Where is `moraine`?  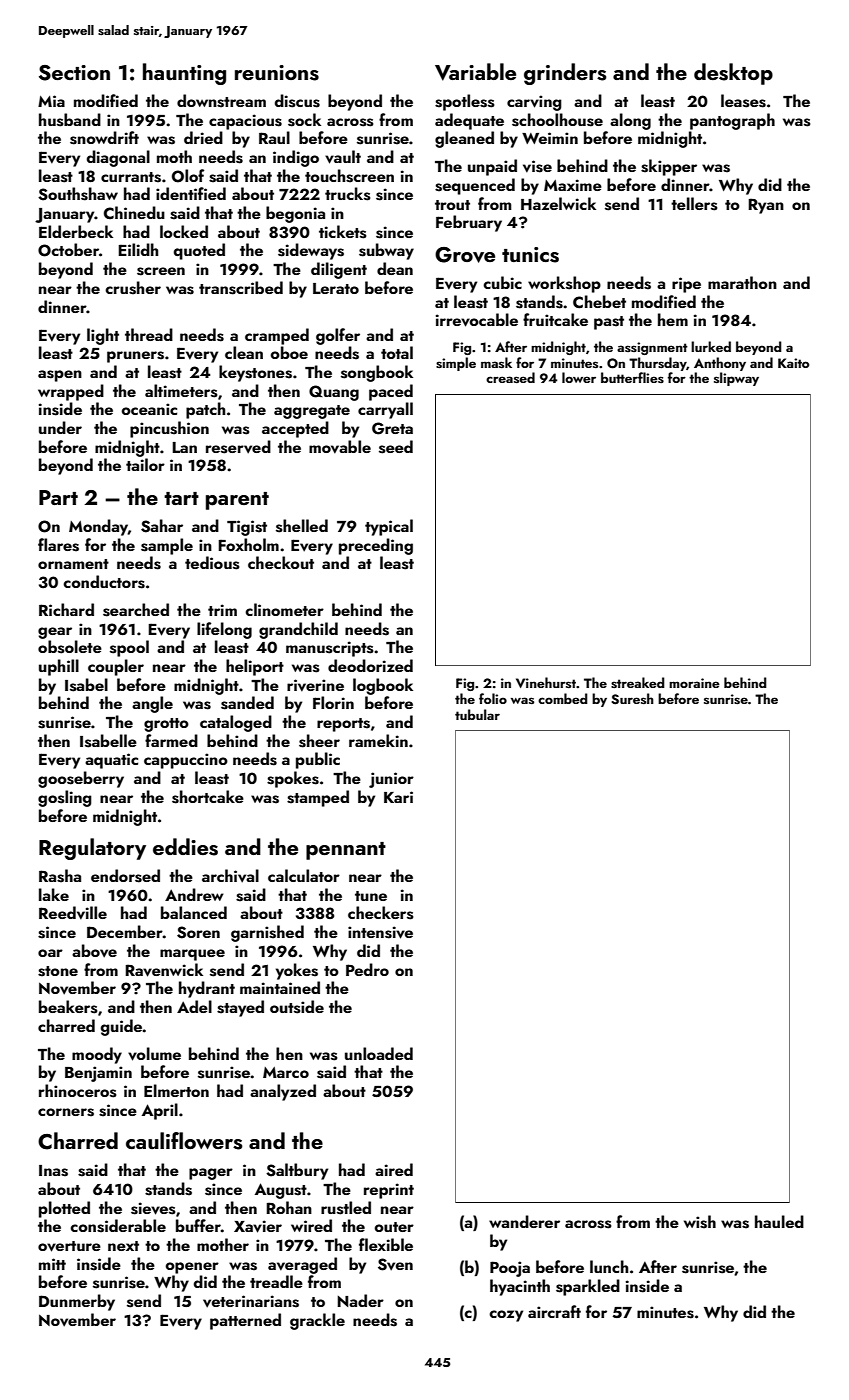
moraine is located at coordinates (694, 683).
